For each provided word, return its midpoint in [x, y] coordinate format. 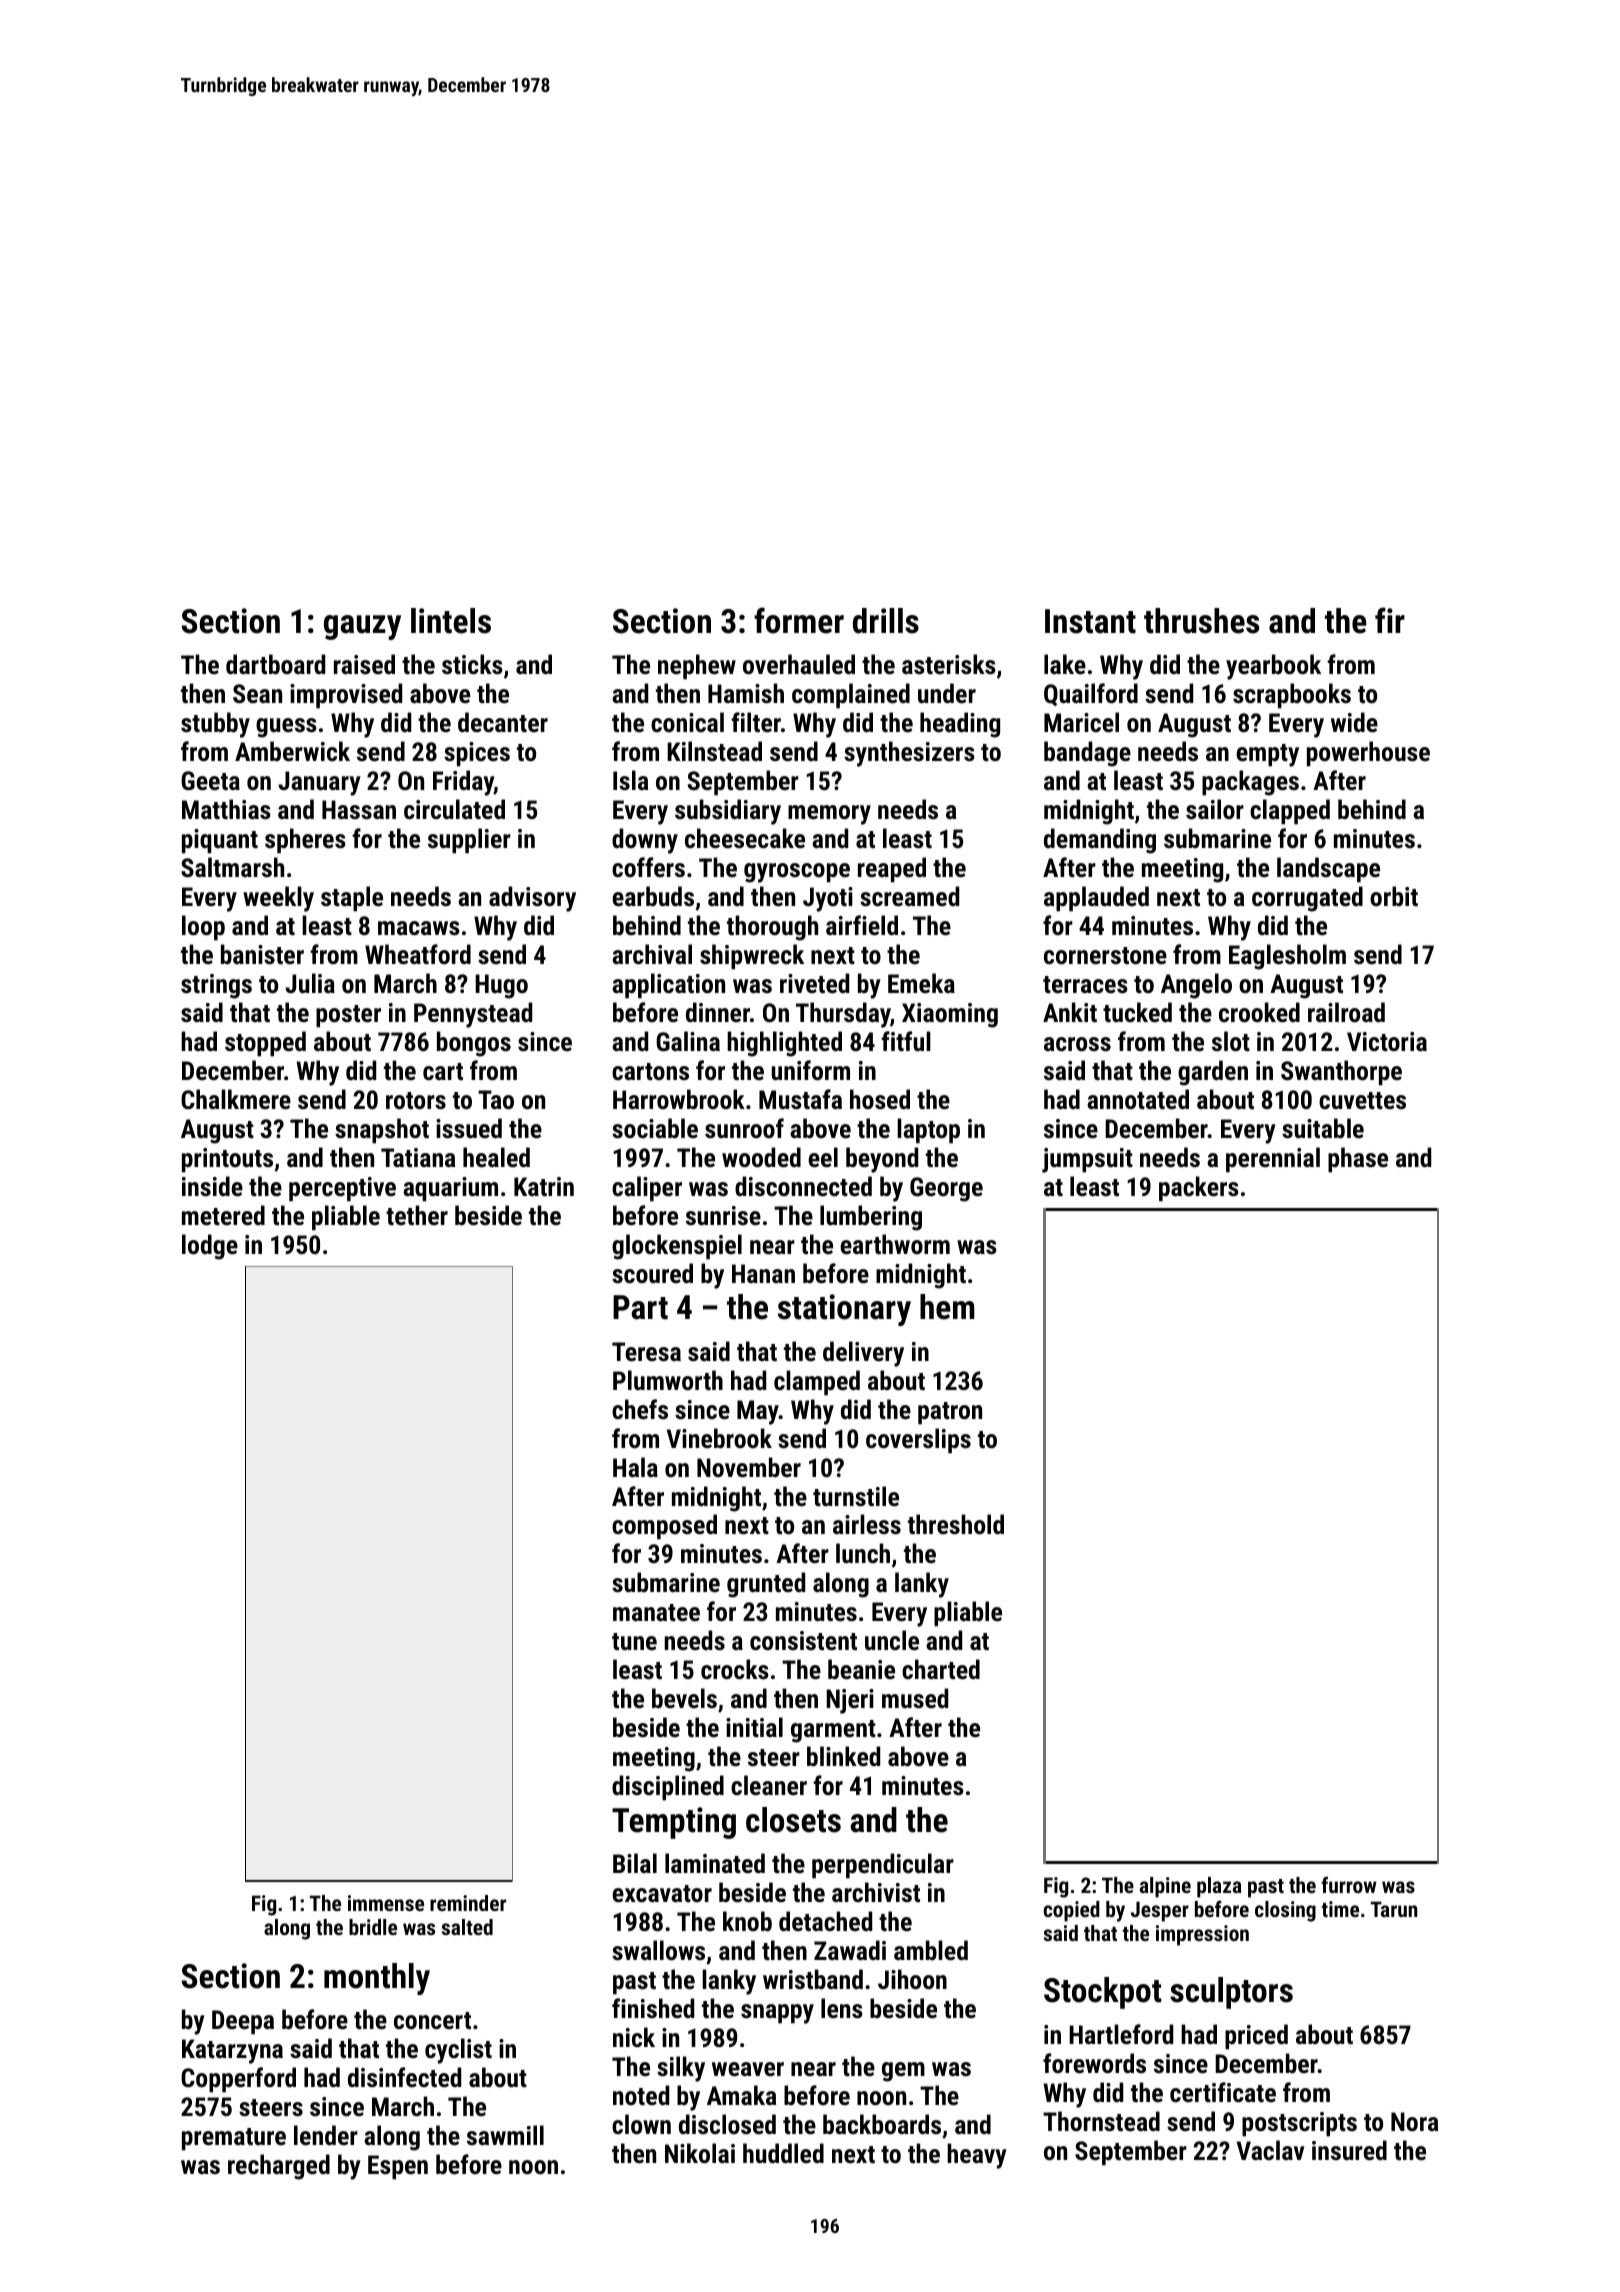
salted [467, 1927]
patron [950, 1413]
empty [1267, 755]
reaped [892, 870]
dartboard [275, 664]
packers [1199, 1189]
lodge [210, 1247]
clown [641, 2124]
